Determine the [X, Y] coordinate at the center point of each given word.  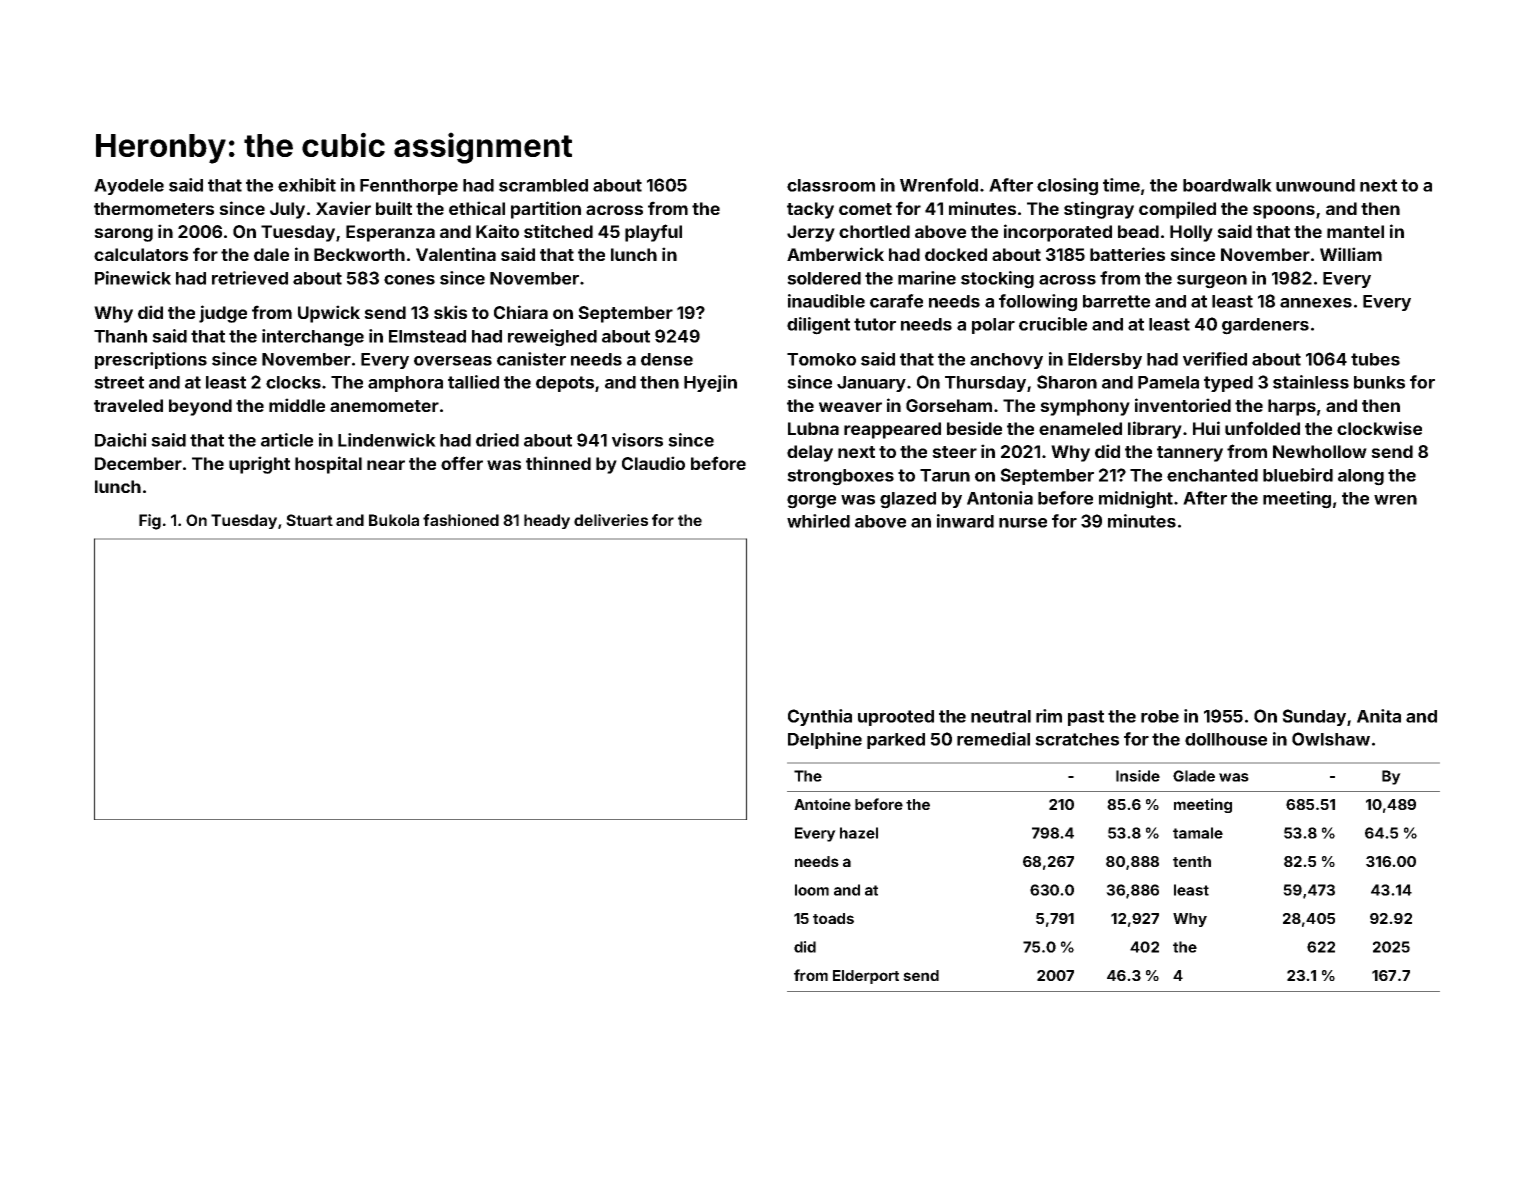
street [119, 382]
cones [409, 280]
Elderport [866, 977]
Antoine [822, 804]
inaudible [826, 301]
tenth [1192, 861]
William [1351, 254]
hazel [859, 833]
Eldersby [1105, 361]
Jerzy [811, 233]
